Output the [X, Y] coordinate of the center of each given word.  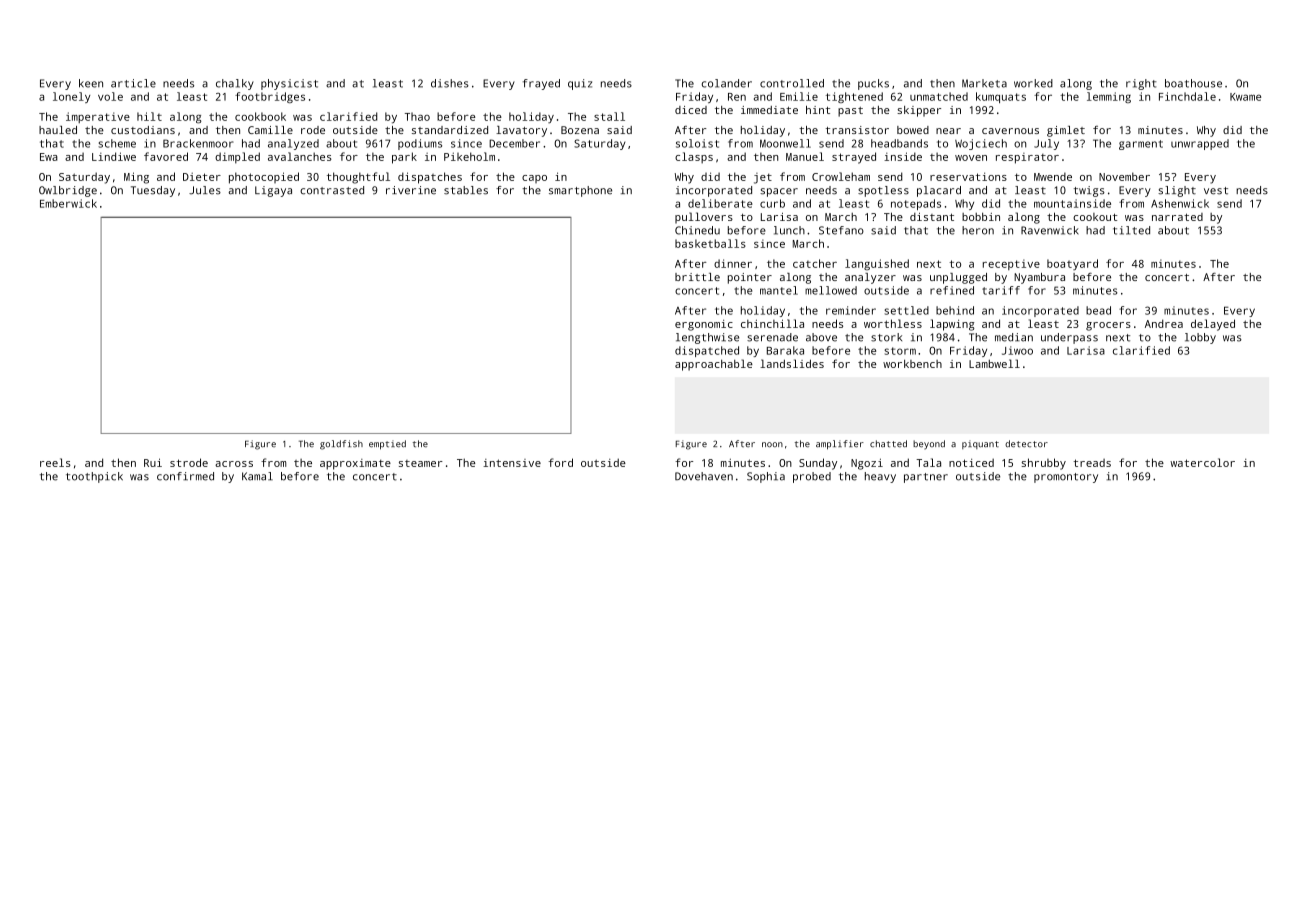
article [133, 83]
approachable [714, 365]
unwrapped [1200, 144]
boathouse [1193, 83]
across [234, 464]
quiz [580, 84]
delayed [1213, 325]
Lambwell [994, 363]
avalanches [300, 156]
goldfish [341, 445]
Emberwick [68, 203]
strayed [854, 158]
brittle [697, 277]
